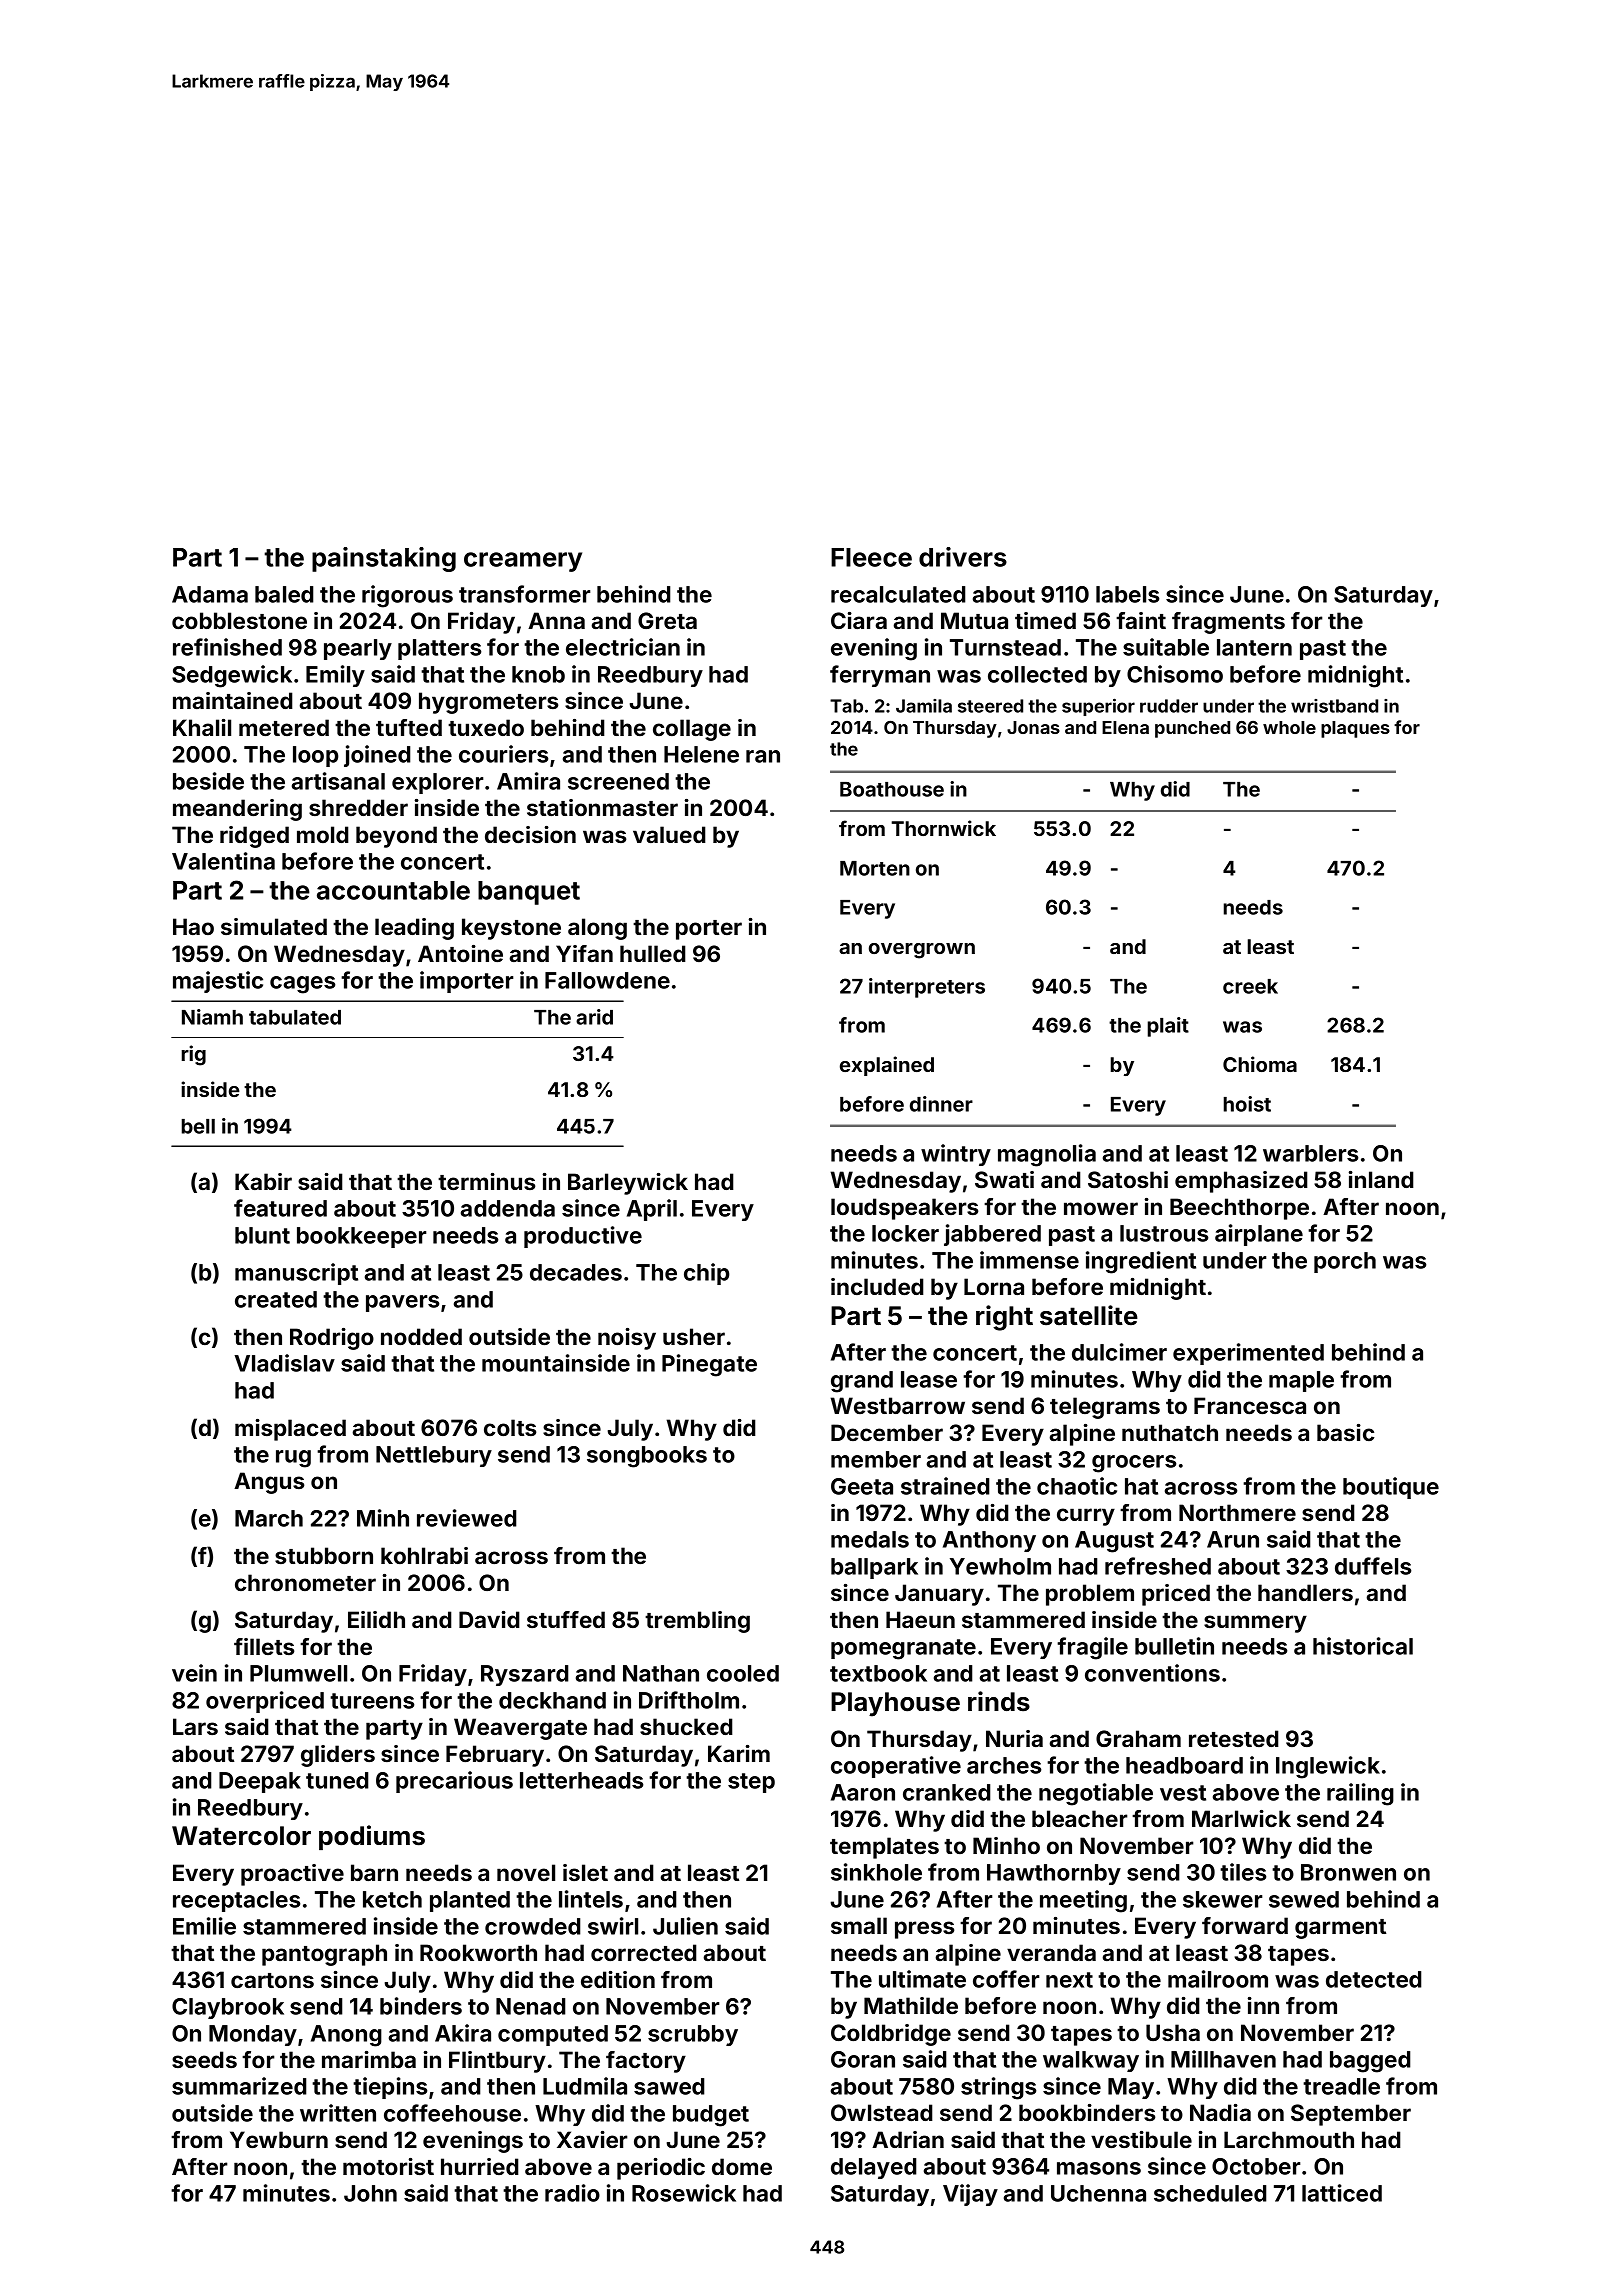 Image resolution: width=1620 pixels, height=2292 pixels. I want to click on medals, so click(870, 1539).
